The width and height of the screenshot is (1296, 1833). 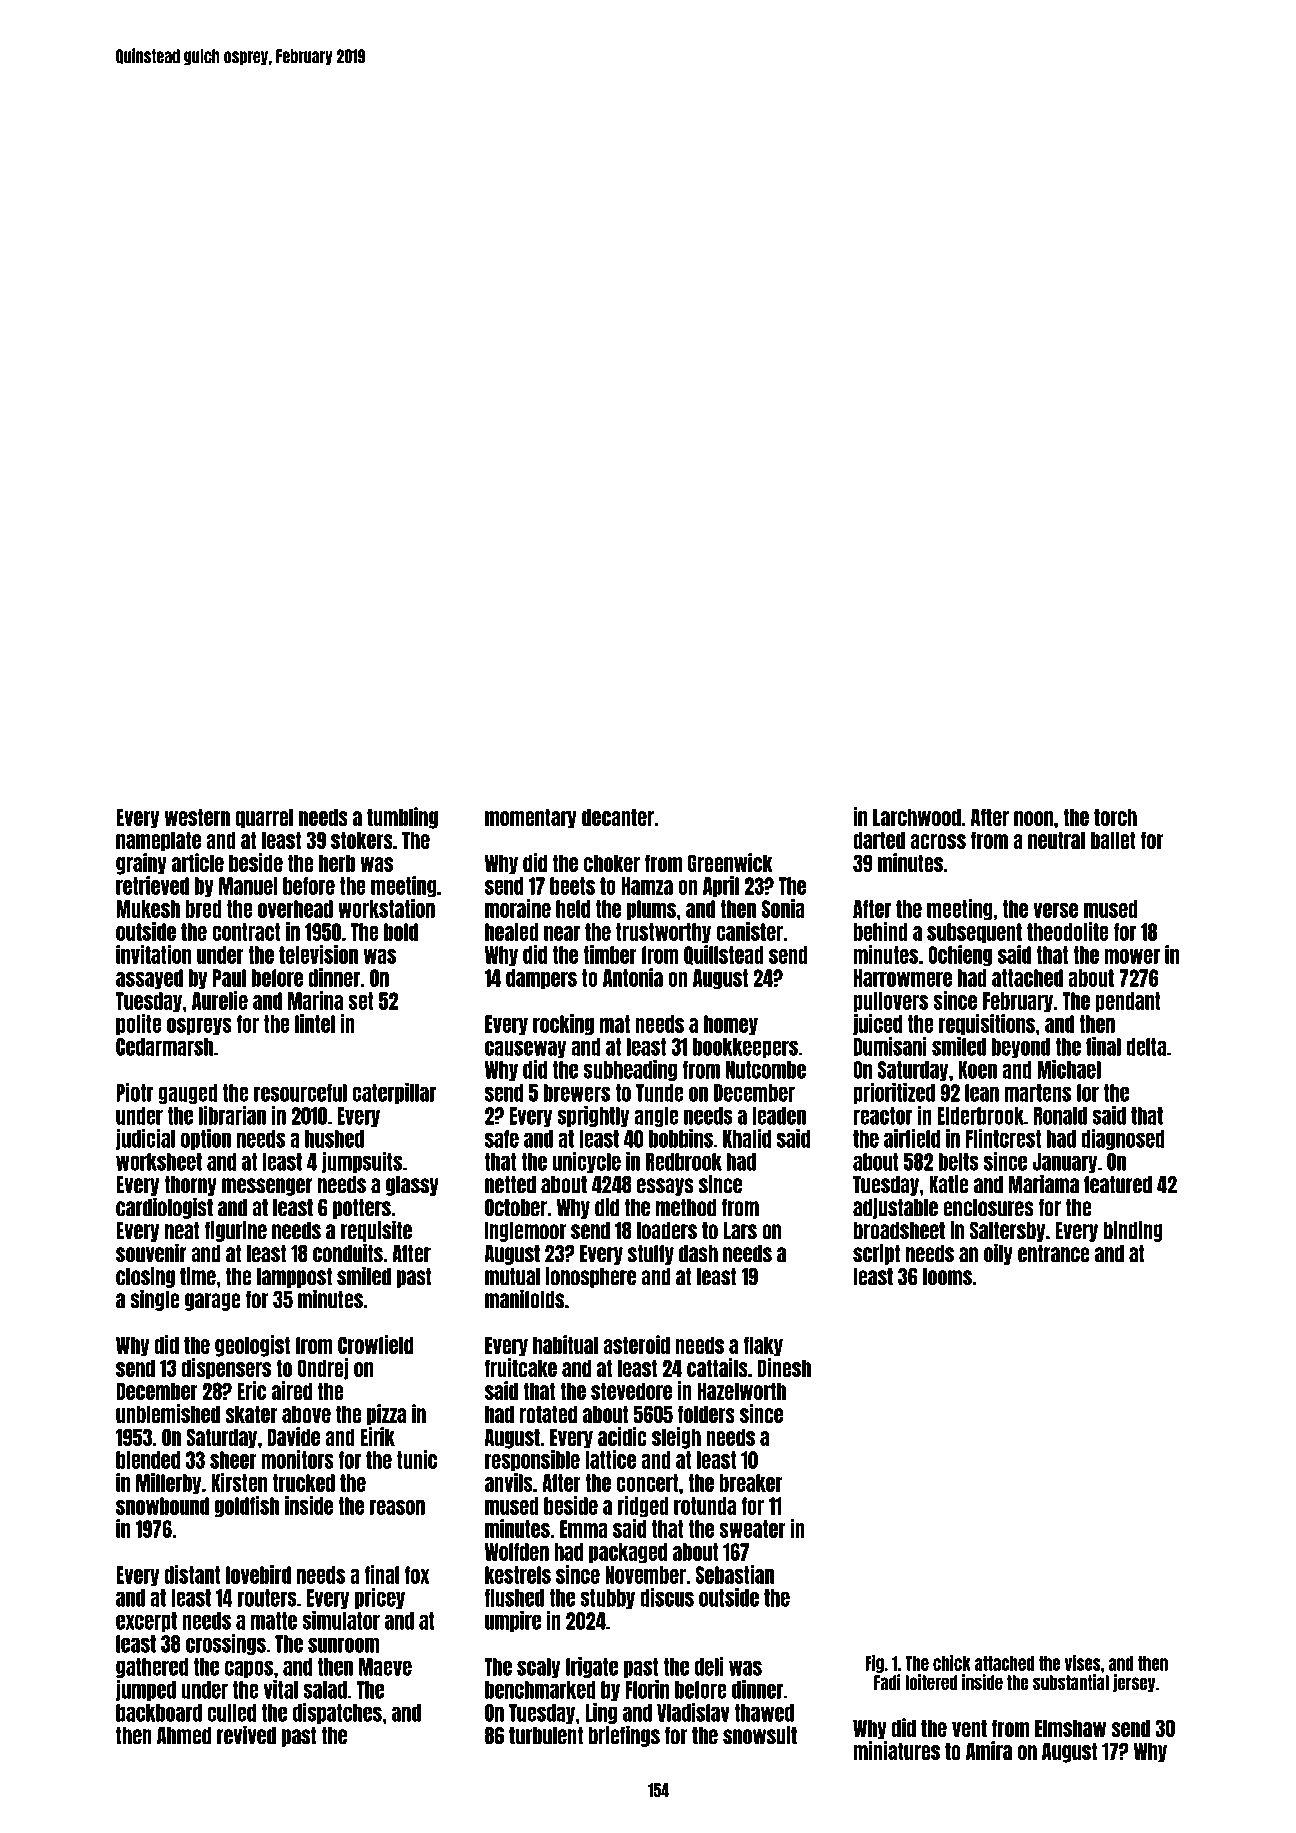 I want to click on snowsuit, so click(x=760, y=1735).
